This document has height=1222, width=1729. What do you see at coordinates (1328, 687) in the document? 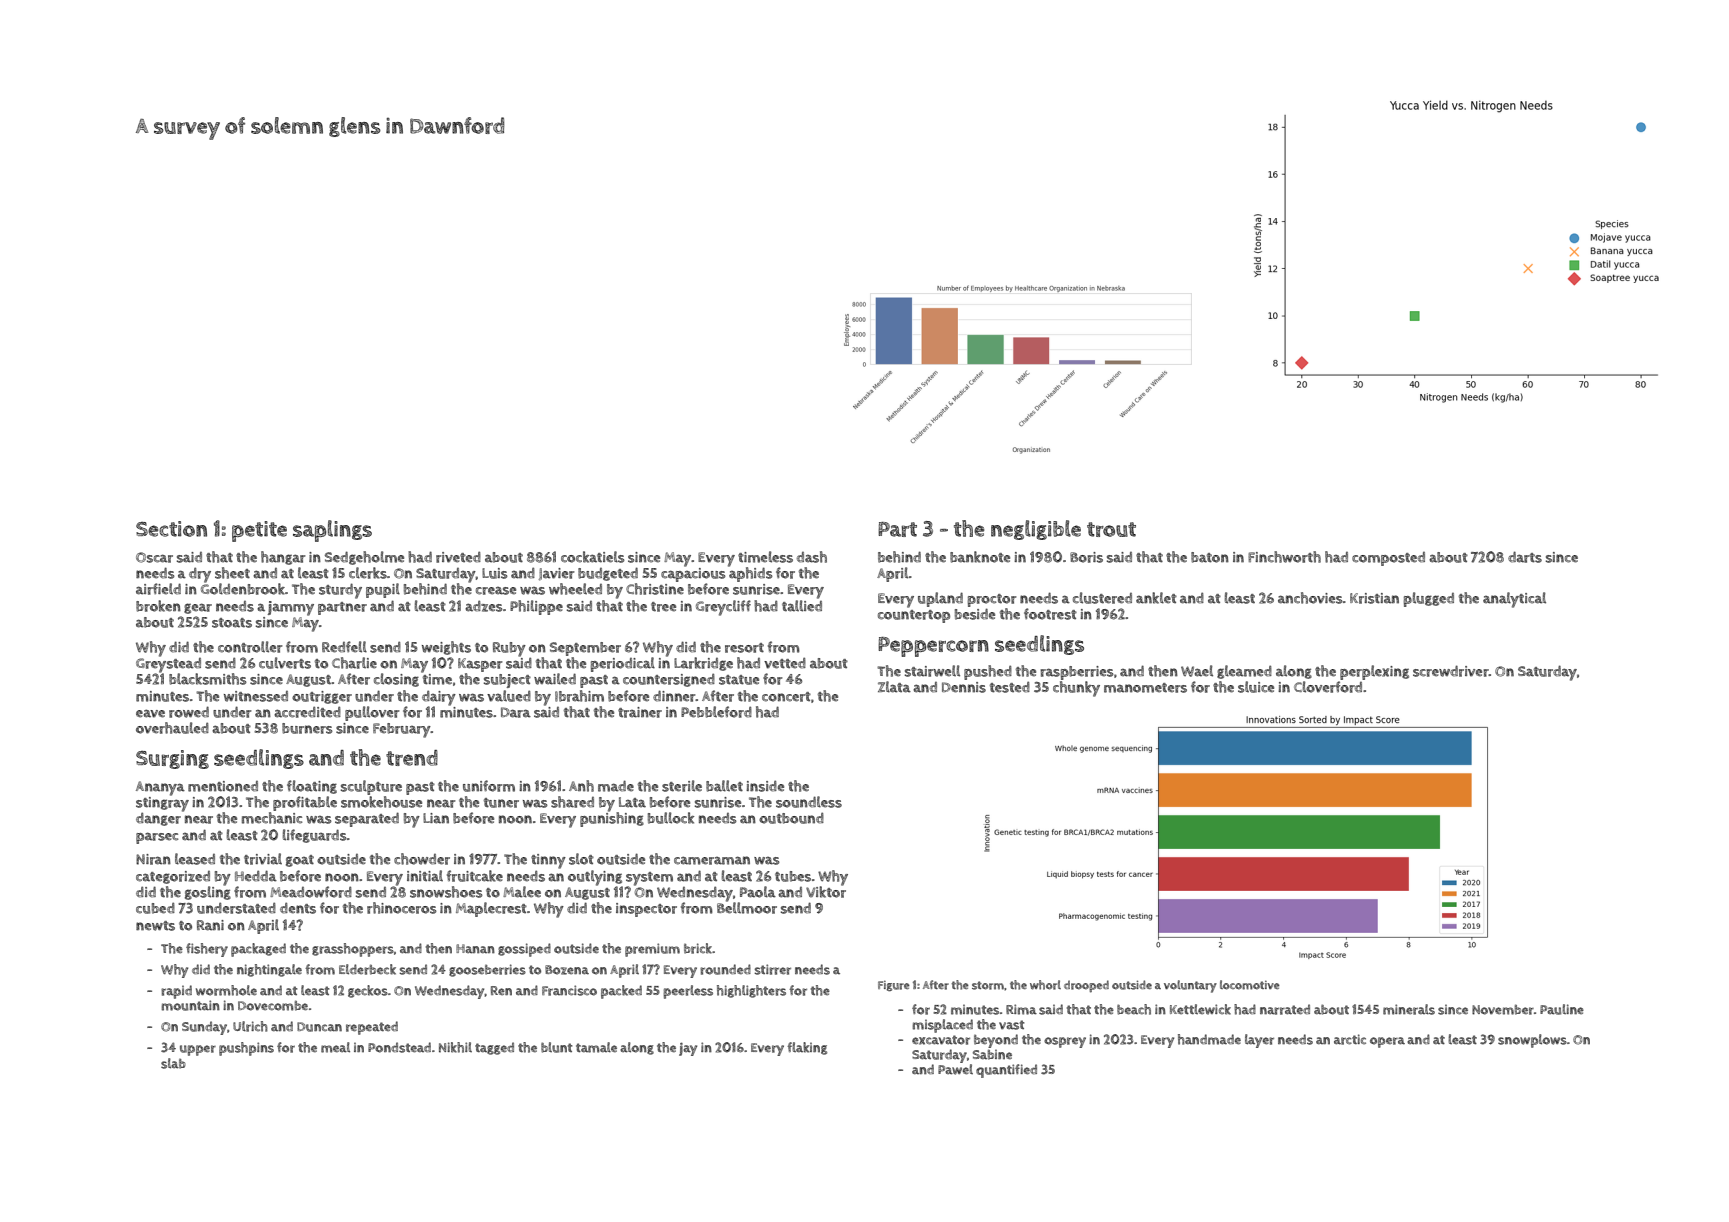
I see `Cloverford` at bounding box center [1328, 687].
